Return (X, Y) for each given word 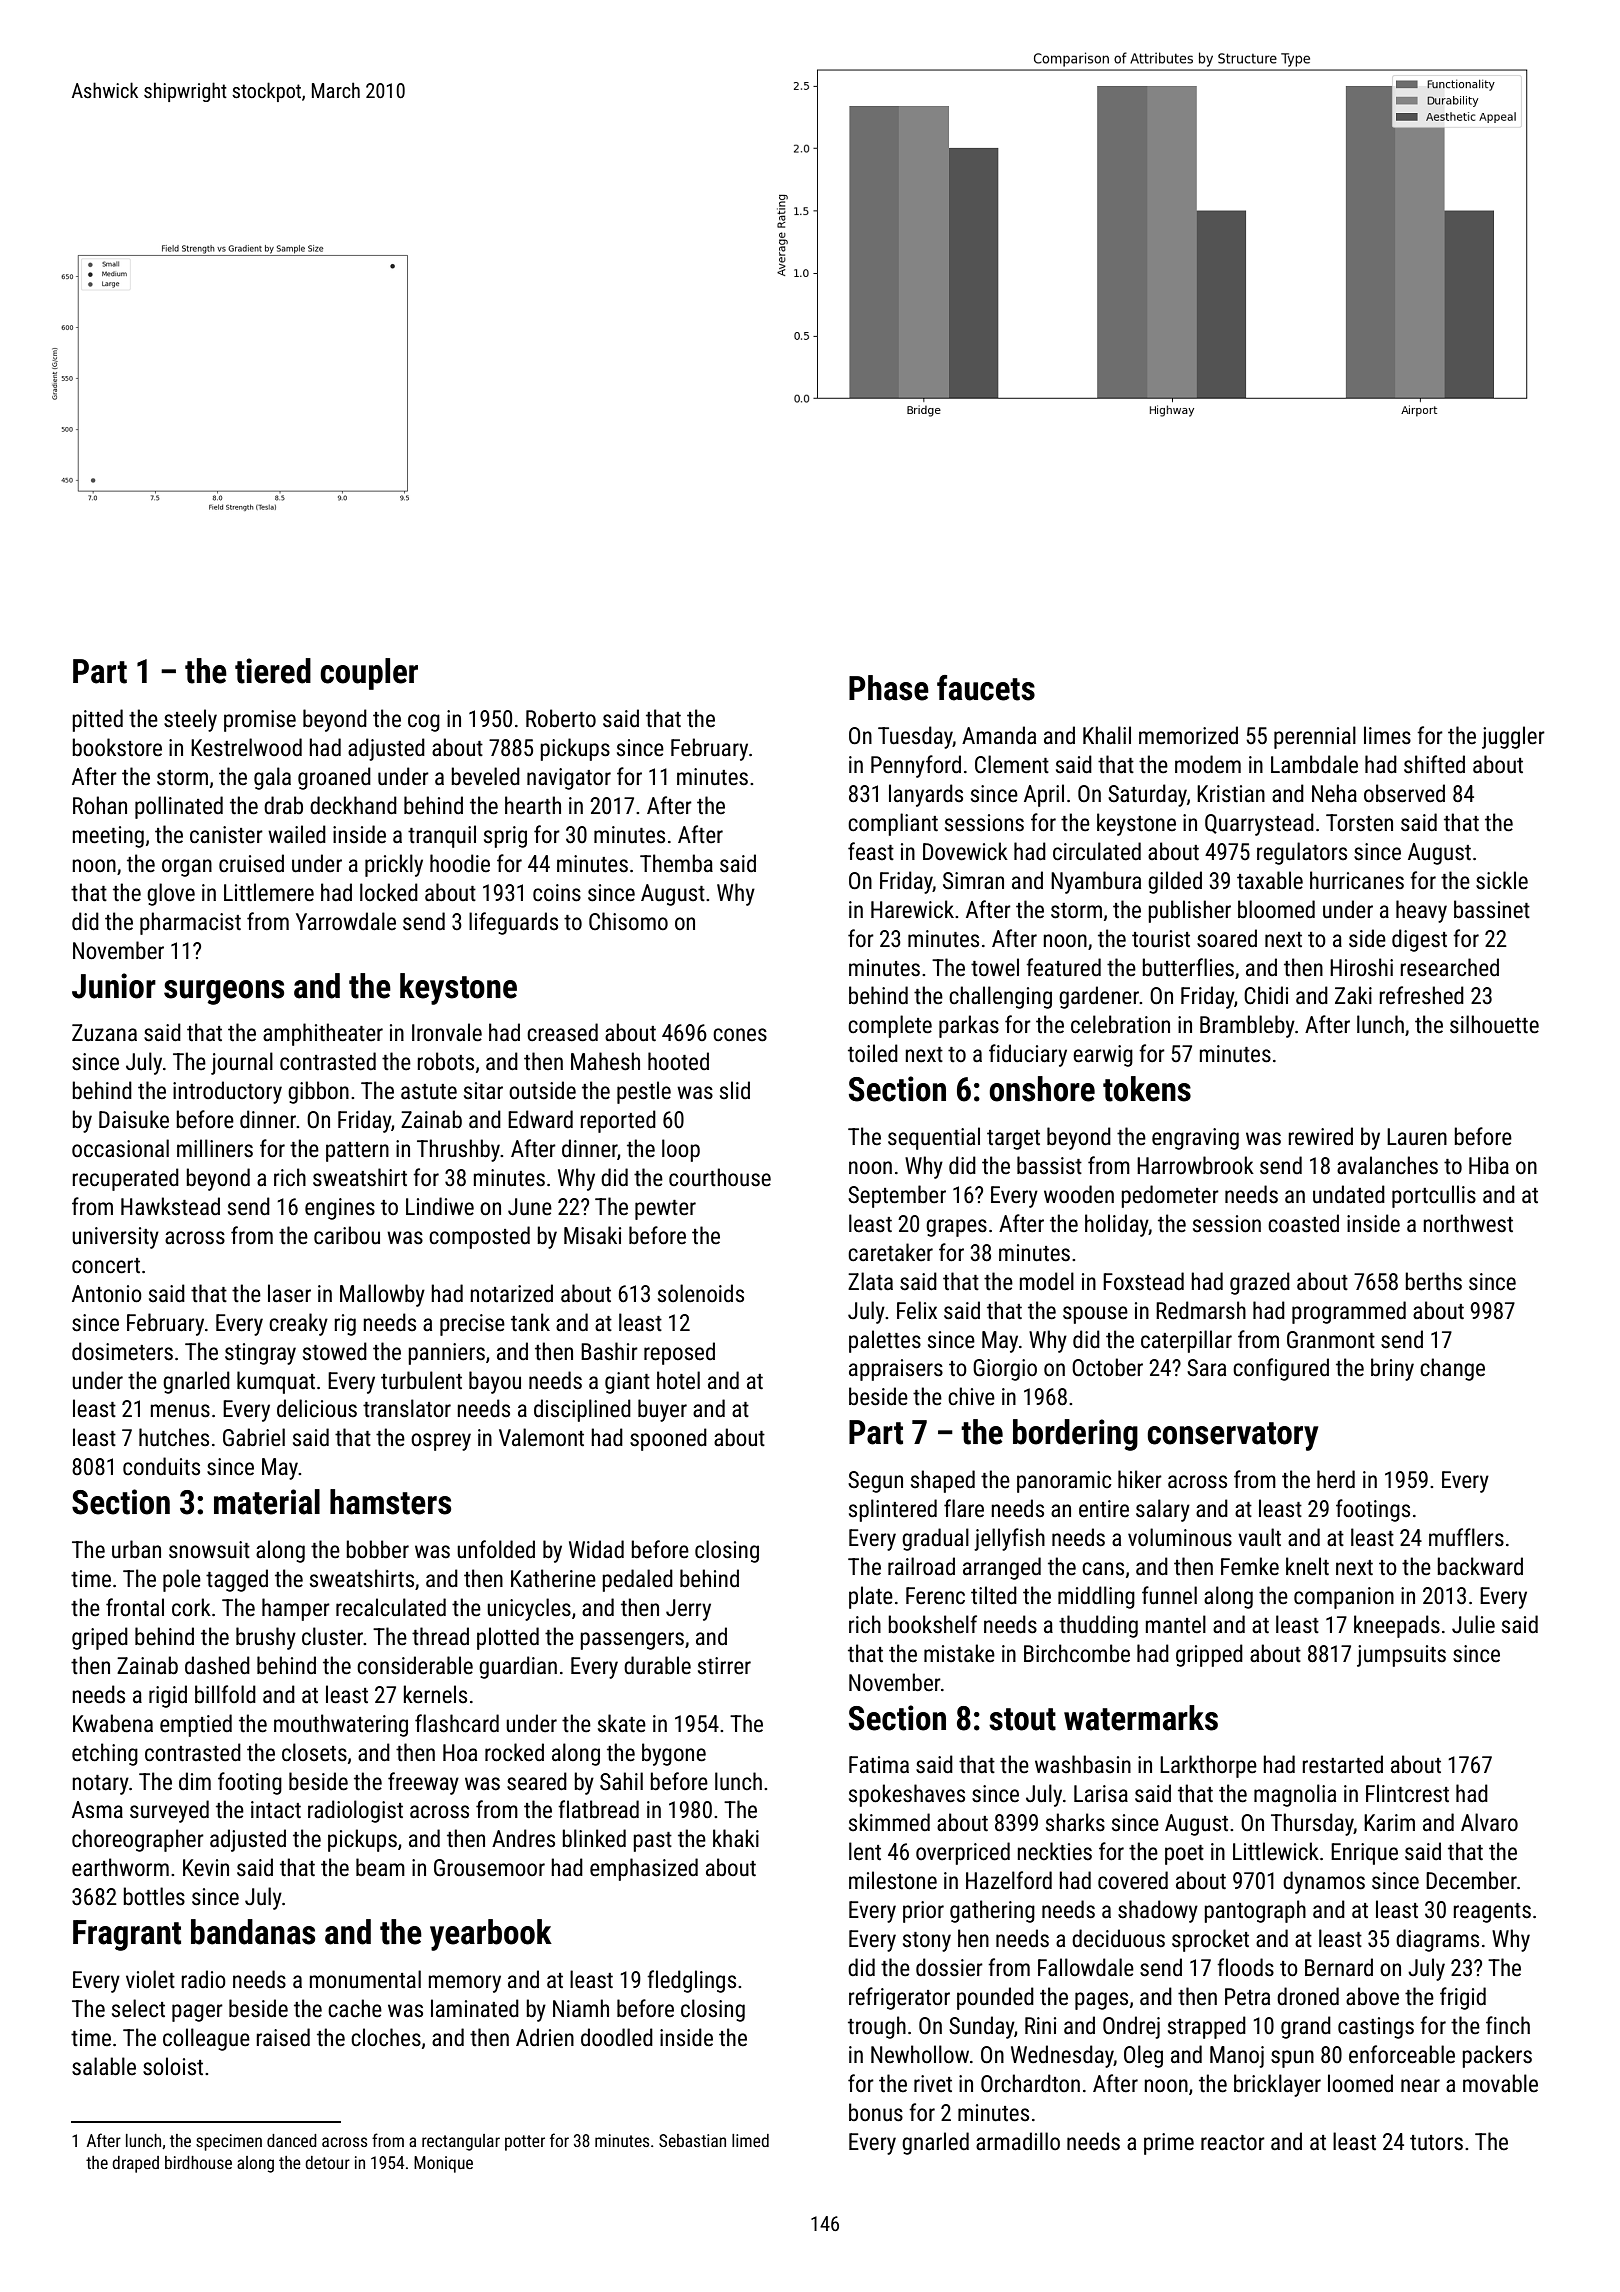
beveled (485, 776)
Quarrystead (1259, 824)
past (652, 1842)
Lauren (1417, 1137)
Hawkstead (170, 1206)
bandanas (253, 1932)
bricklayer (1277, 2085)
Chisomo (628, 921)
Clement (1012, 764)
